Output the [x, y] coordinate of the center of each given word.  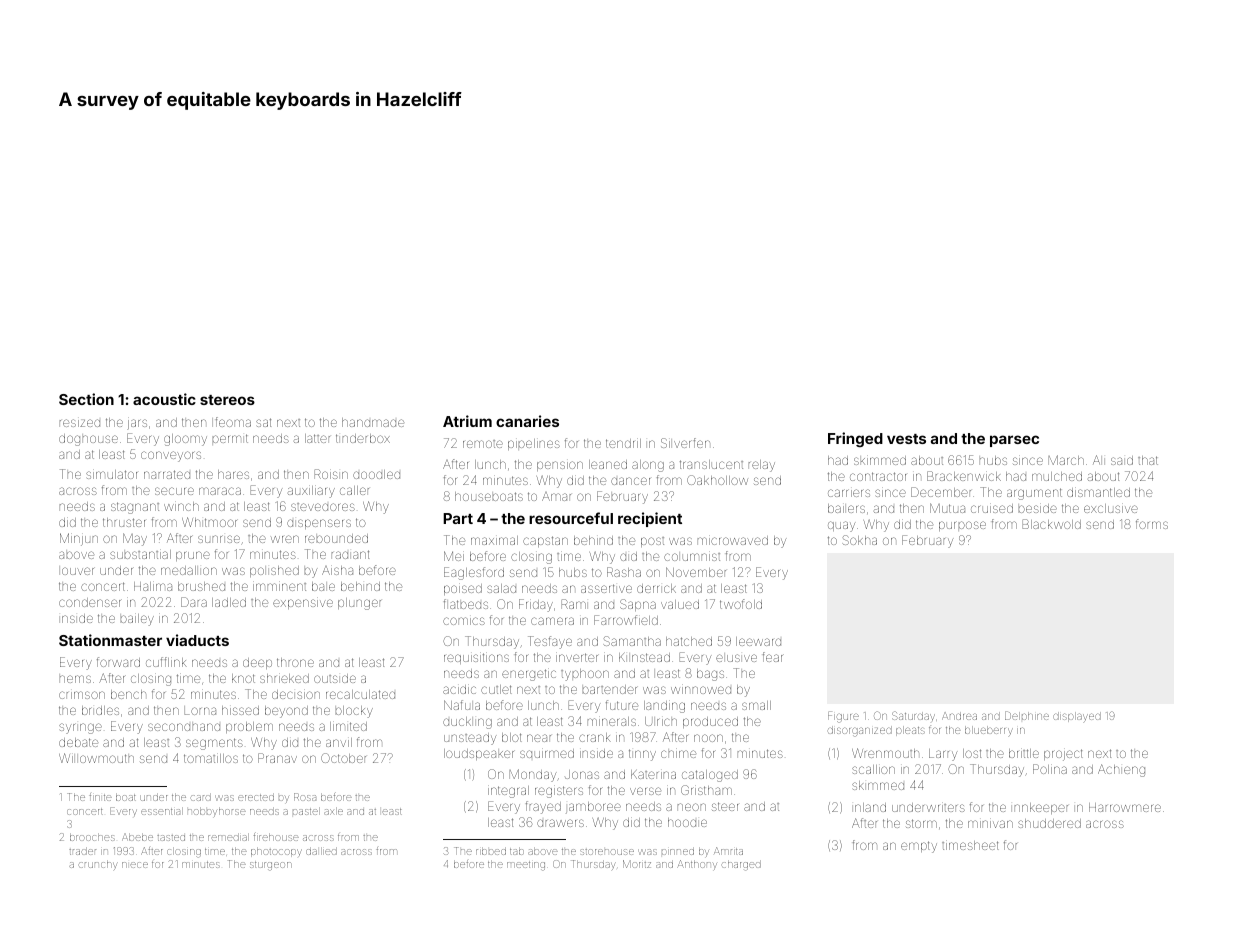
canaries [527, 421]
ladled [229, 602]
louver [78, 571]
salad [501, 588]
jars [137, 424]
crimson [82, 695]
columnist [692, 557]
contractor [878, 476]
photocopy [276, 852]
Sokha [859, 540]
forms [1152, 524]
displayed [1077, 717]
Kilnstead [644, 657]
